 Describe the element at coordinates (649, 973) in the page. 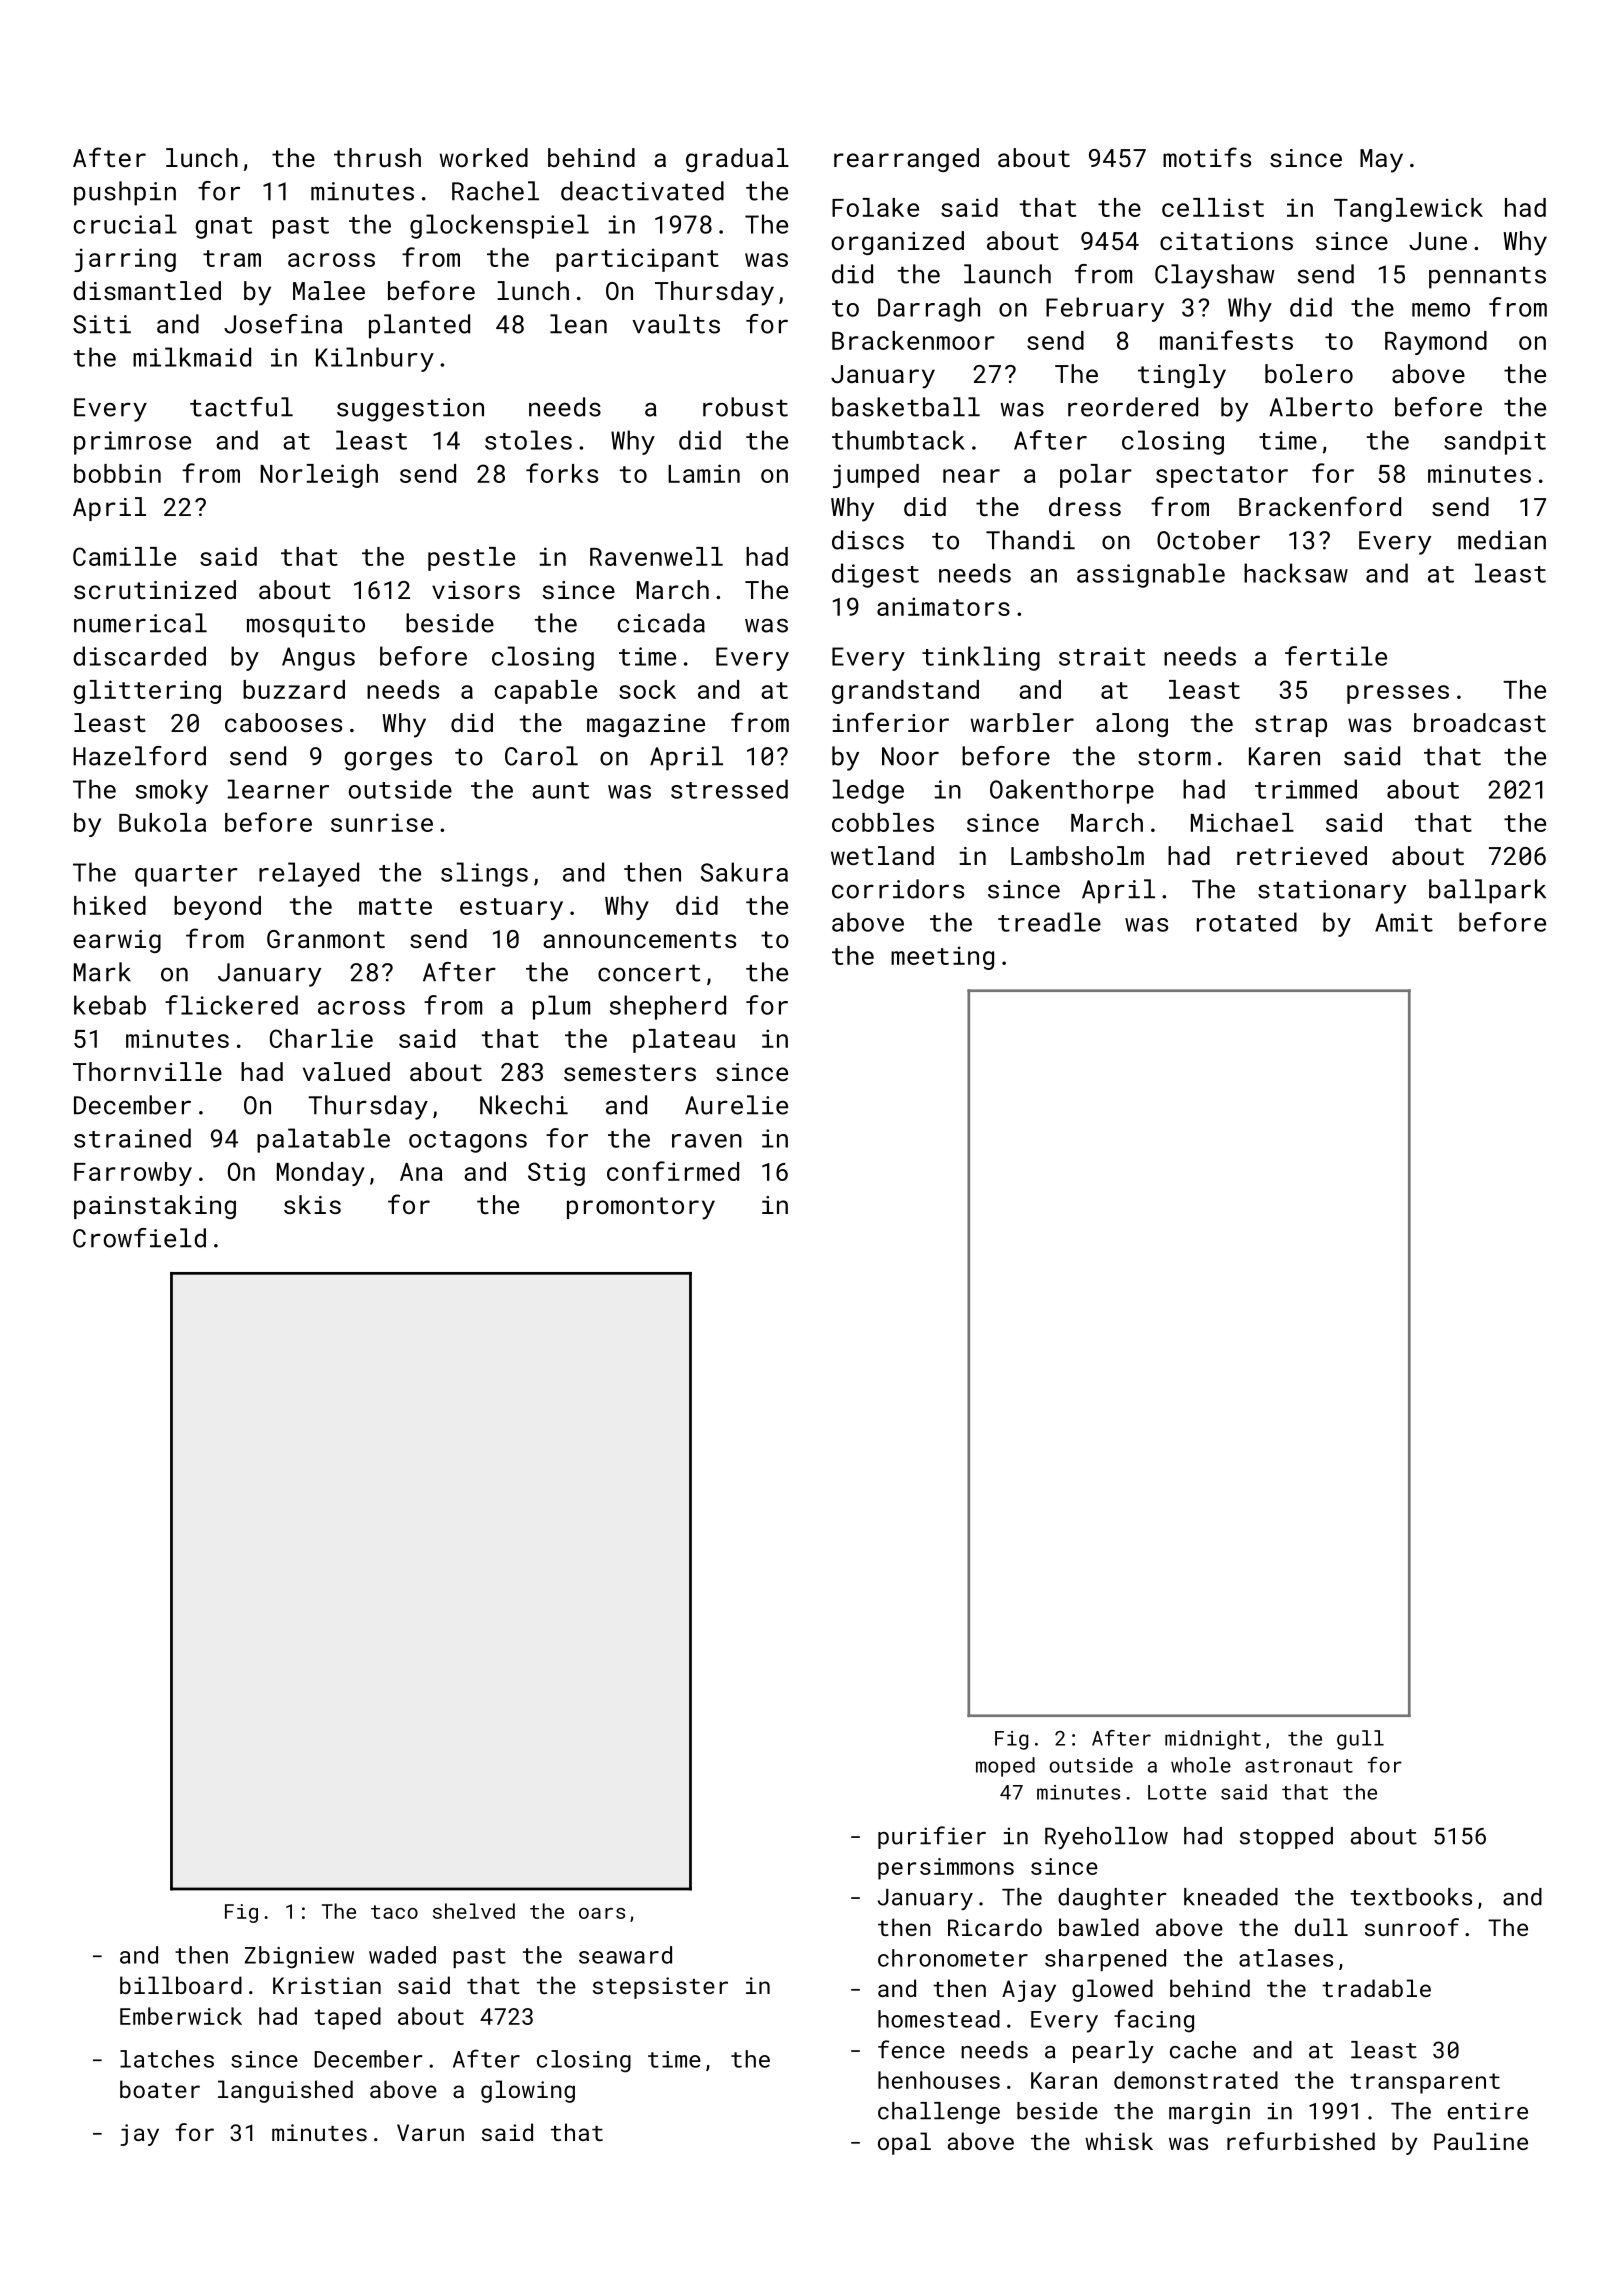

I see `concert` at that location.
